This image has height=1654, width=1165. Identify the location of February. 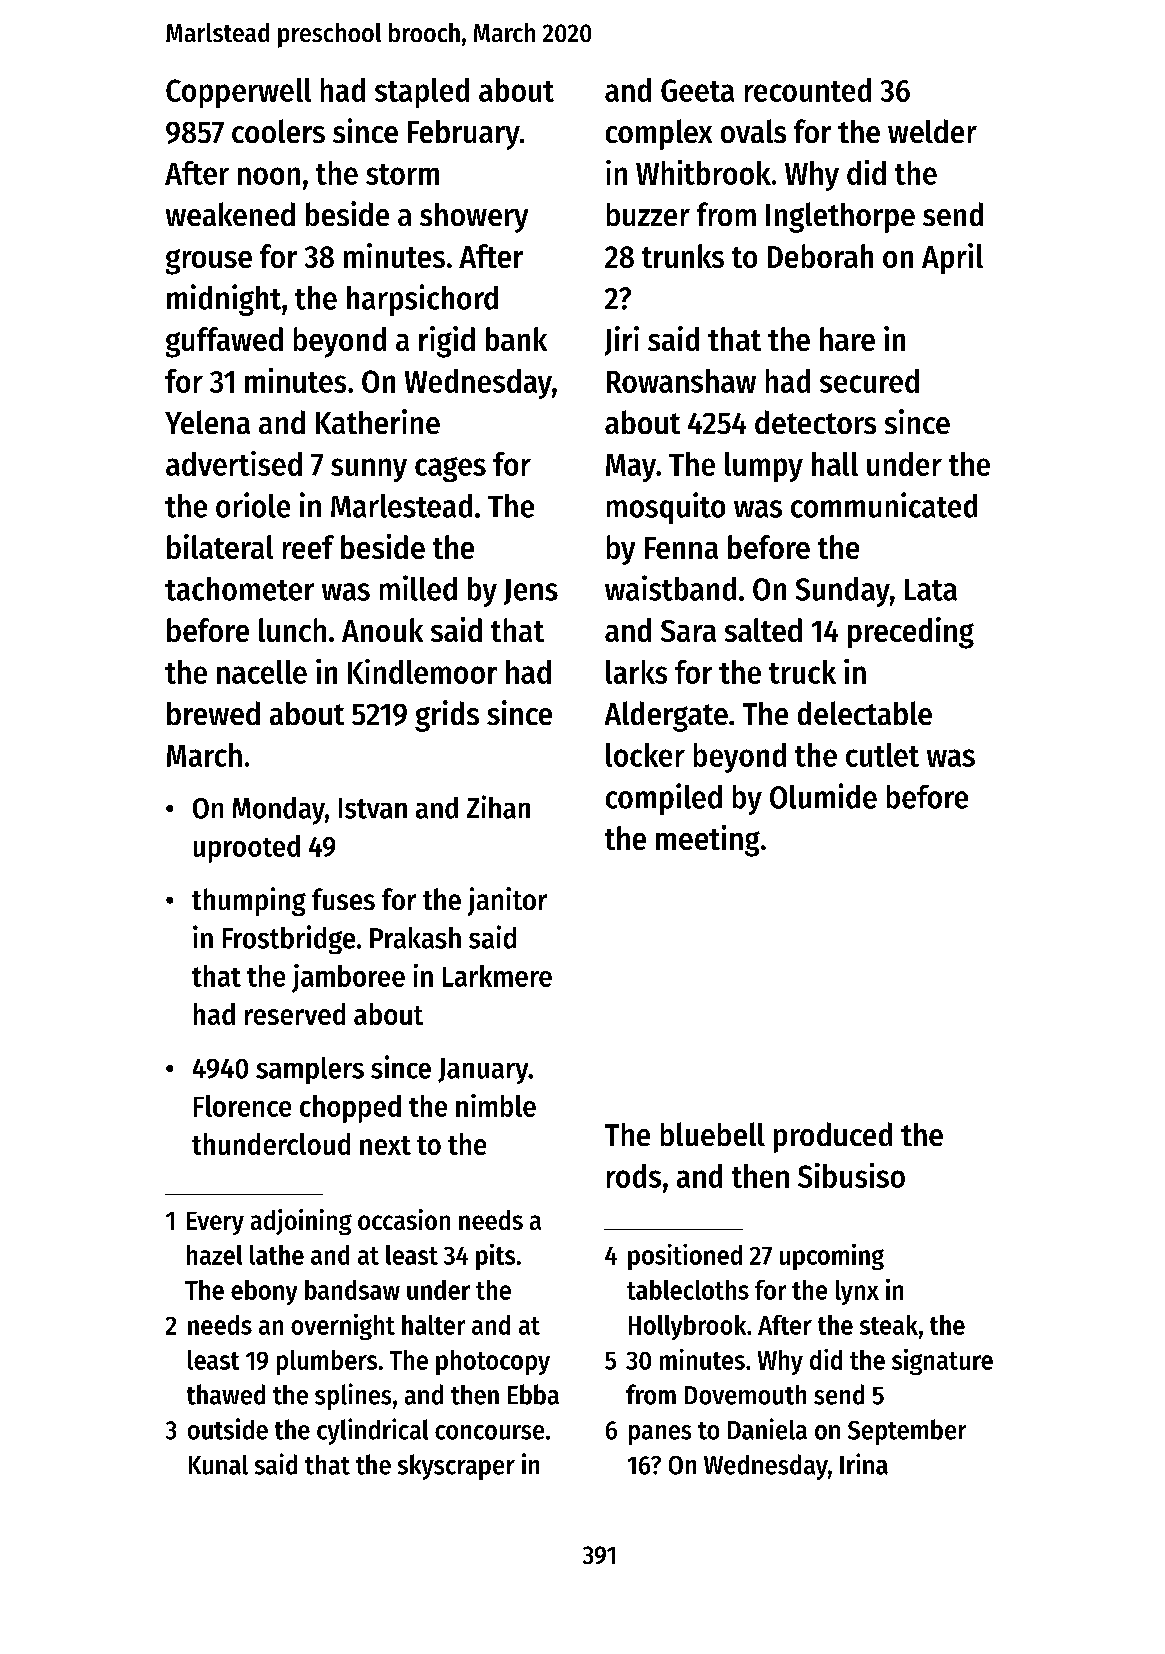
(464, 135).
